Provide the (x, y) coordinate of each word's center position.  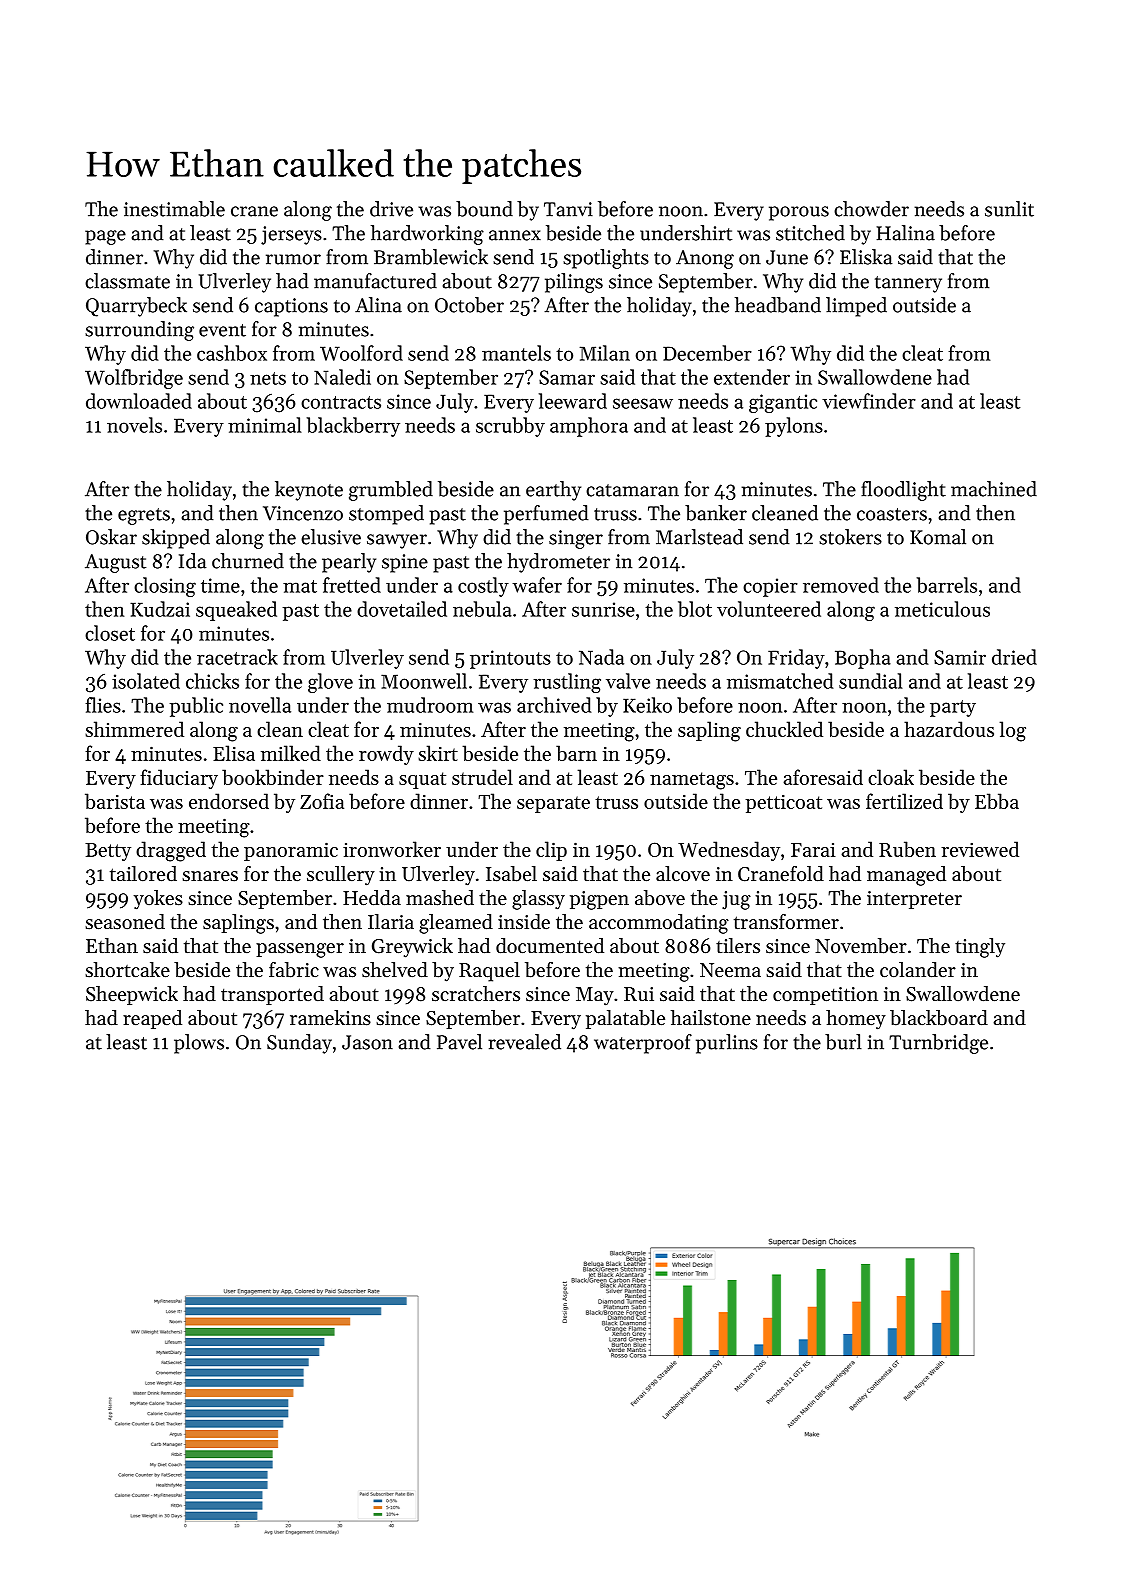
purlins (727, 1044)
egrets (144, 516)
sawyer (397, 541)
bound (484, 209)
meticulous (942, 609)
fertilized (904, 801)
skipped (176, 539)
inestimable (174, 209)
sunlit (1009, 209)
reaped (152, 1019)
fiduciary (179, 779)
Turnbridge (938, 1044)
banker (716, 513)
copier (770, 587)
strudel (482, 777)
